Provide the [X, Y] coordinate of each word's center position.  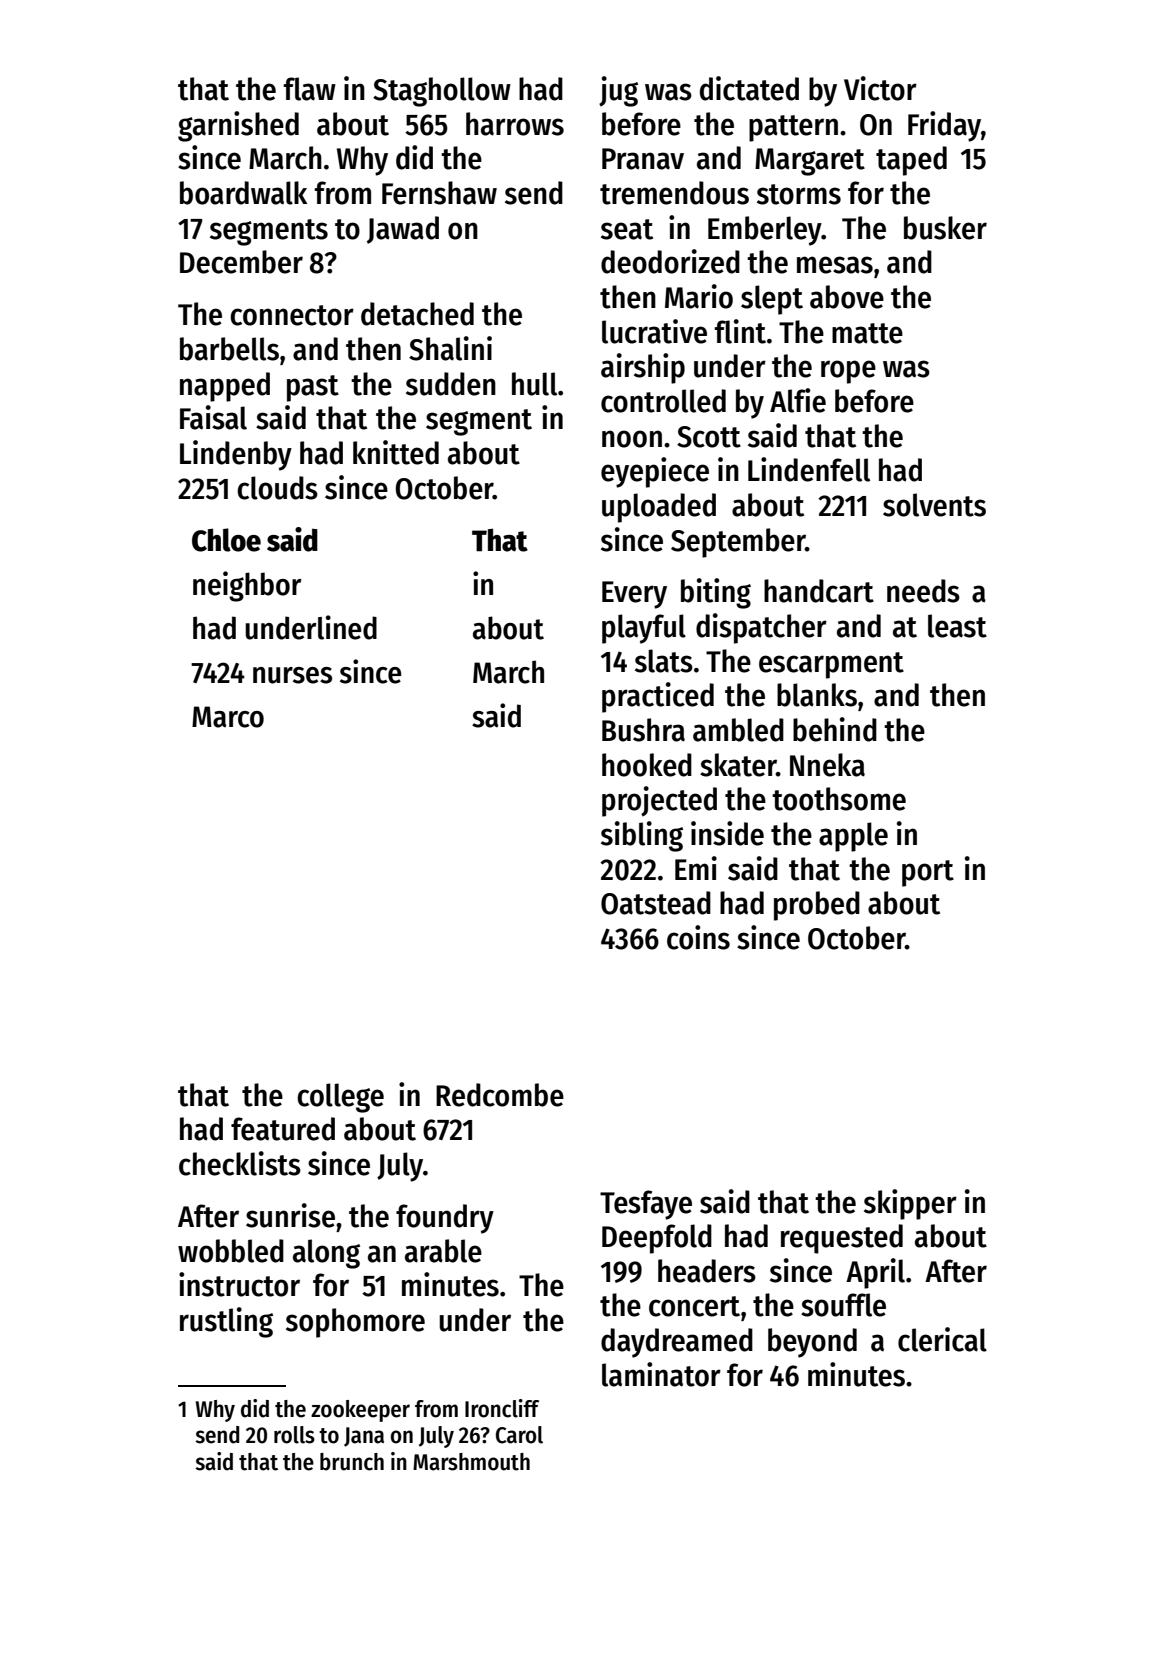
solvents [934, 505]
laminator [661, 1374]
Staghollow [442, 92]
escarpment [831, 665]
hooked [647, 765]
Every [634, 595]
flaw [310, 89]
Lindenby [236, 455]
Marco [228, 717]
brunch [352, 1462]
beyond [812, 1343]
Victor [880, 88]
